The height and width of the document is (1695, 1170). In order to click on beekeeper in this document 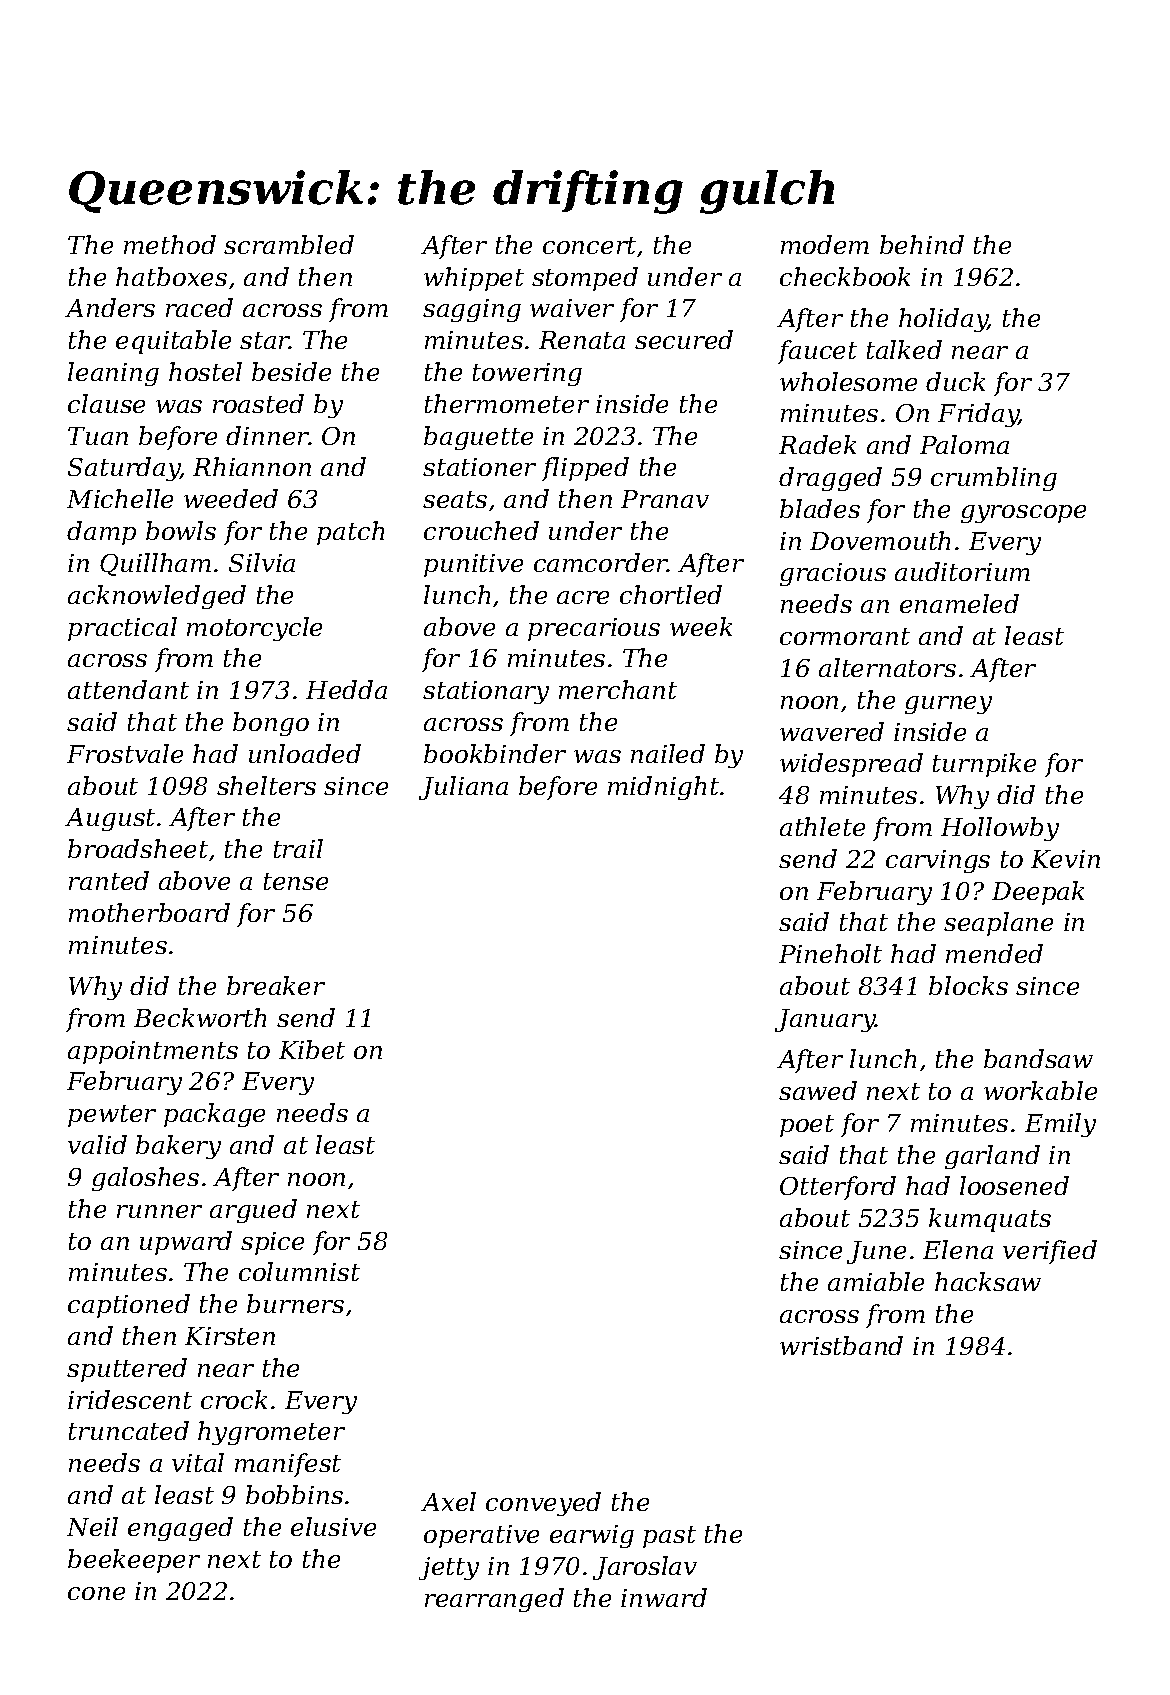, I will do `click(134, 1561)`.
